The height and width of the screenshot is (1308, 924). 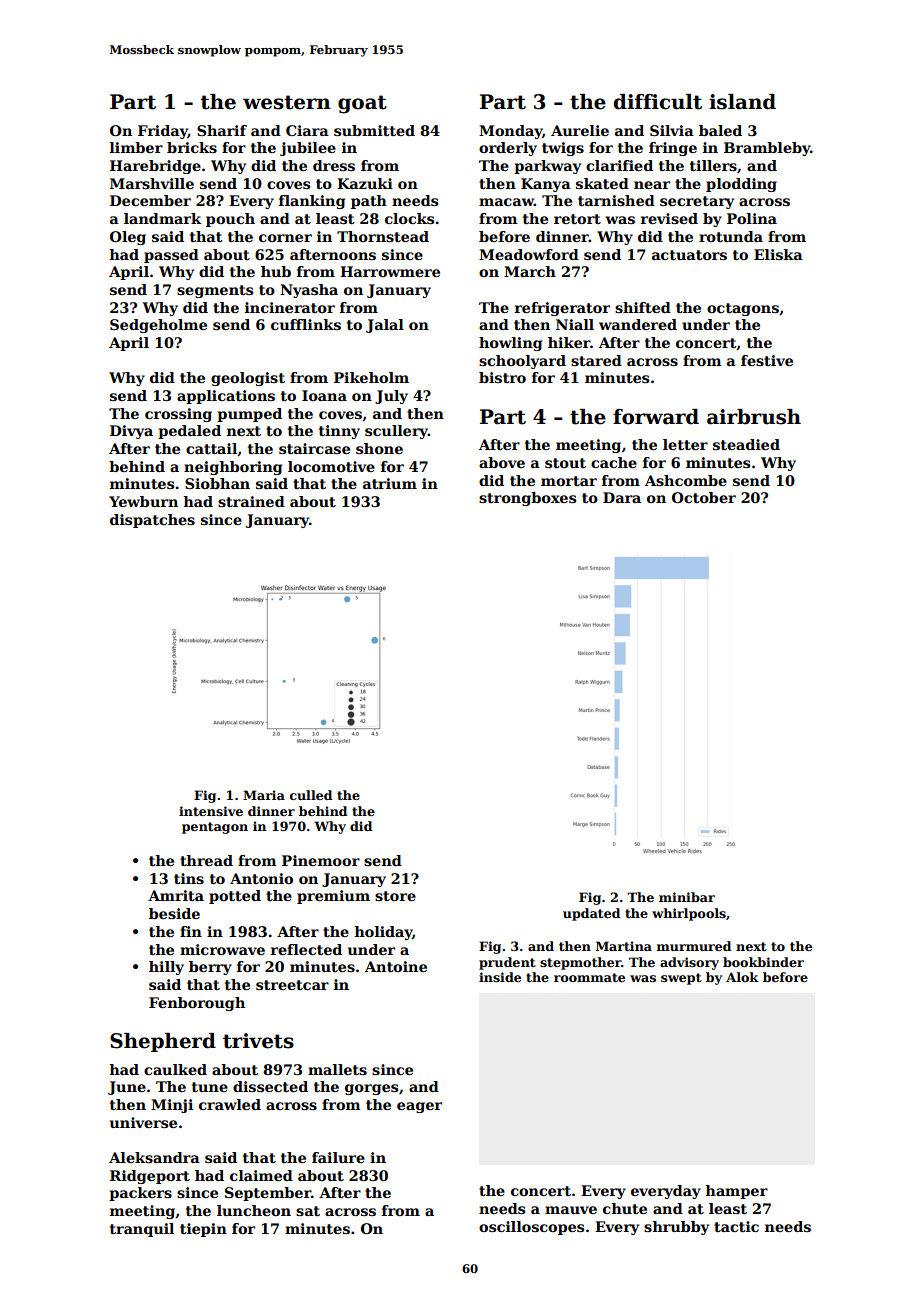 What do you see at coordinates (155, 167) in the screenshot?
I see `Harebridge` at bounding box center [155, 167].
